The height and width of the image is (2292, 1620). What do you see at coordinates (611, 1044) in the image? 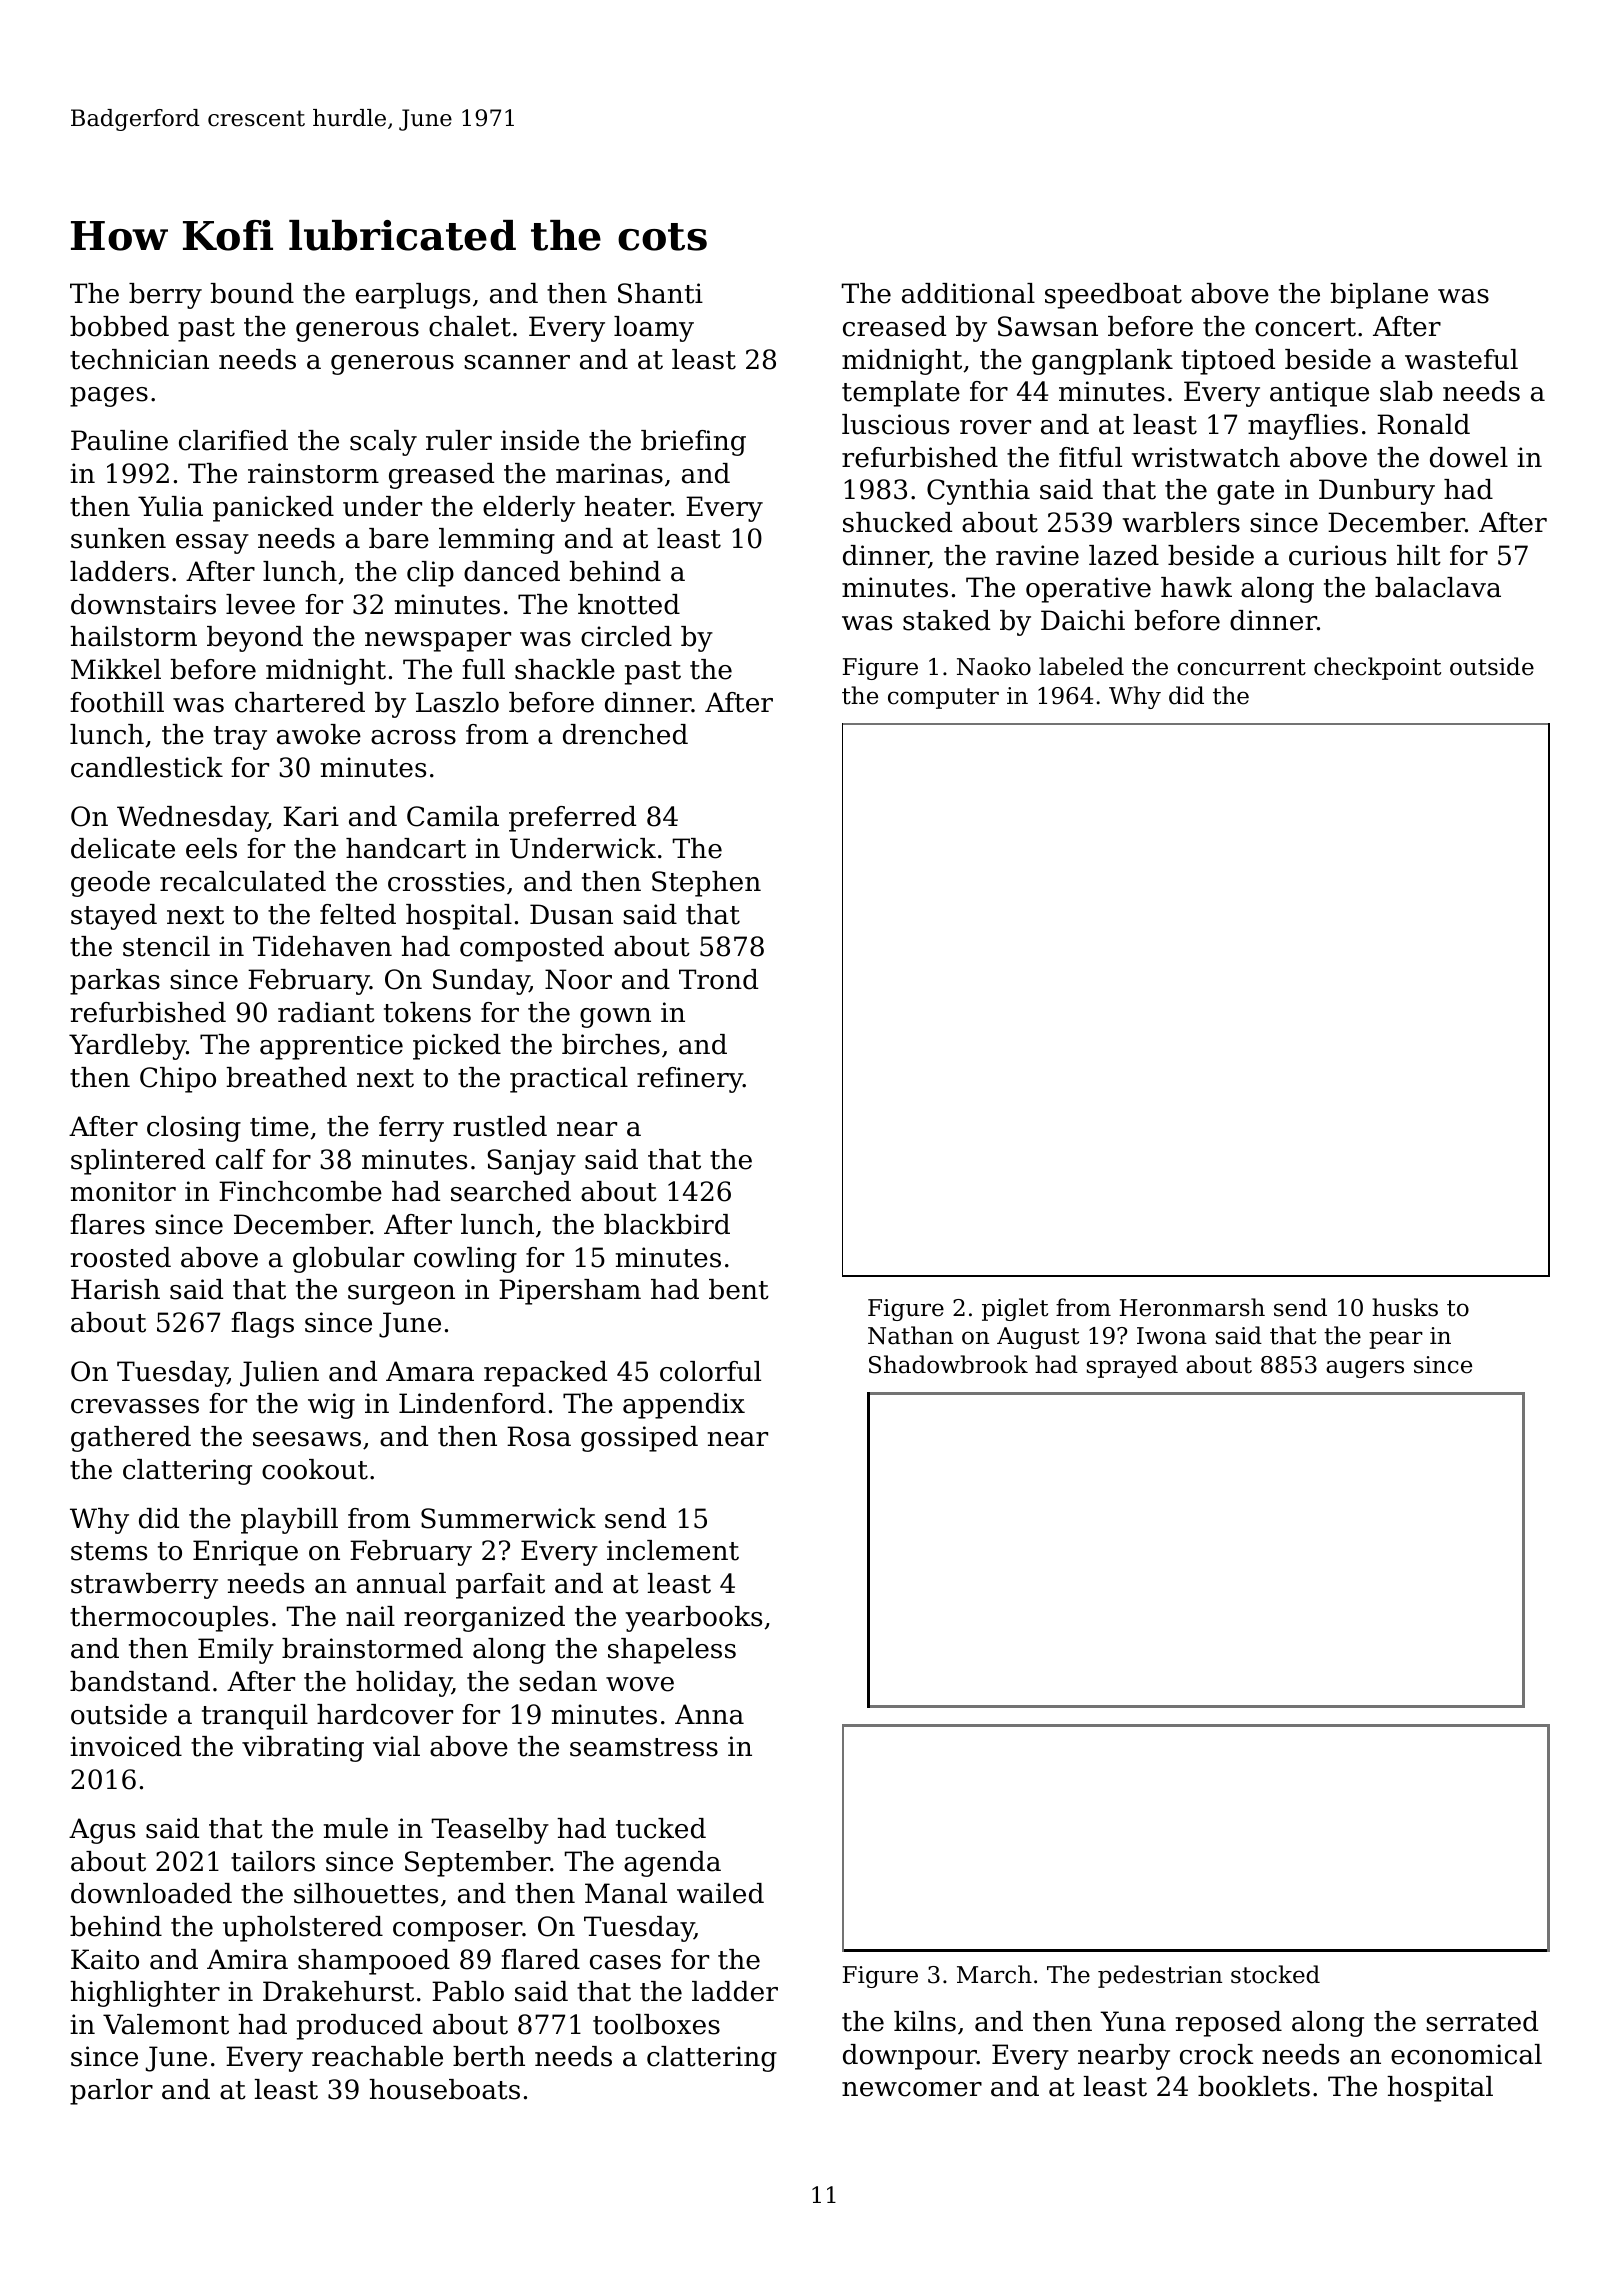
I see `birches` at bounding box center [611, 1044].
